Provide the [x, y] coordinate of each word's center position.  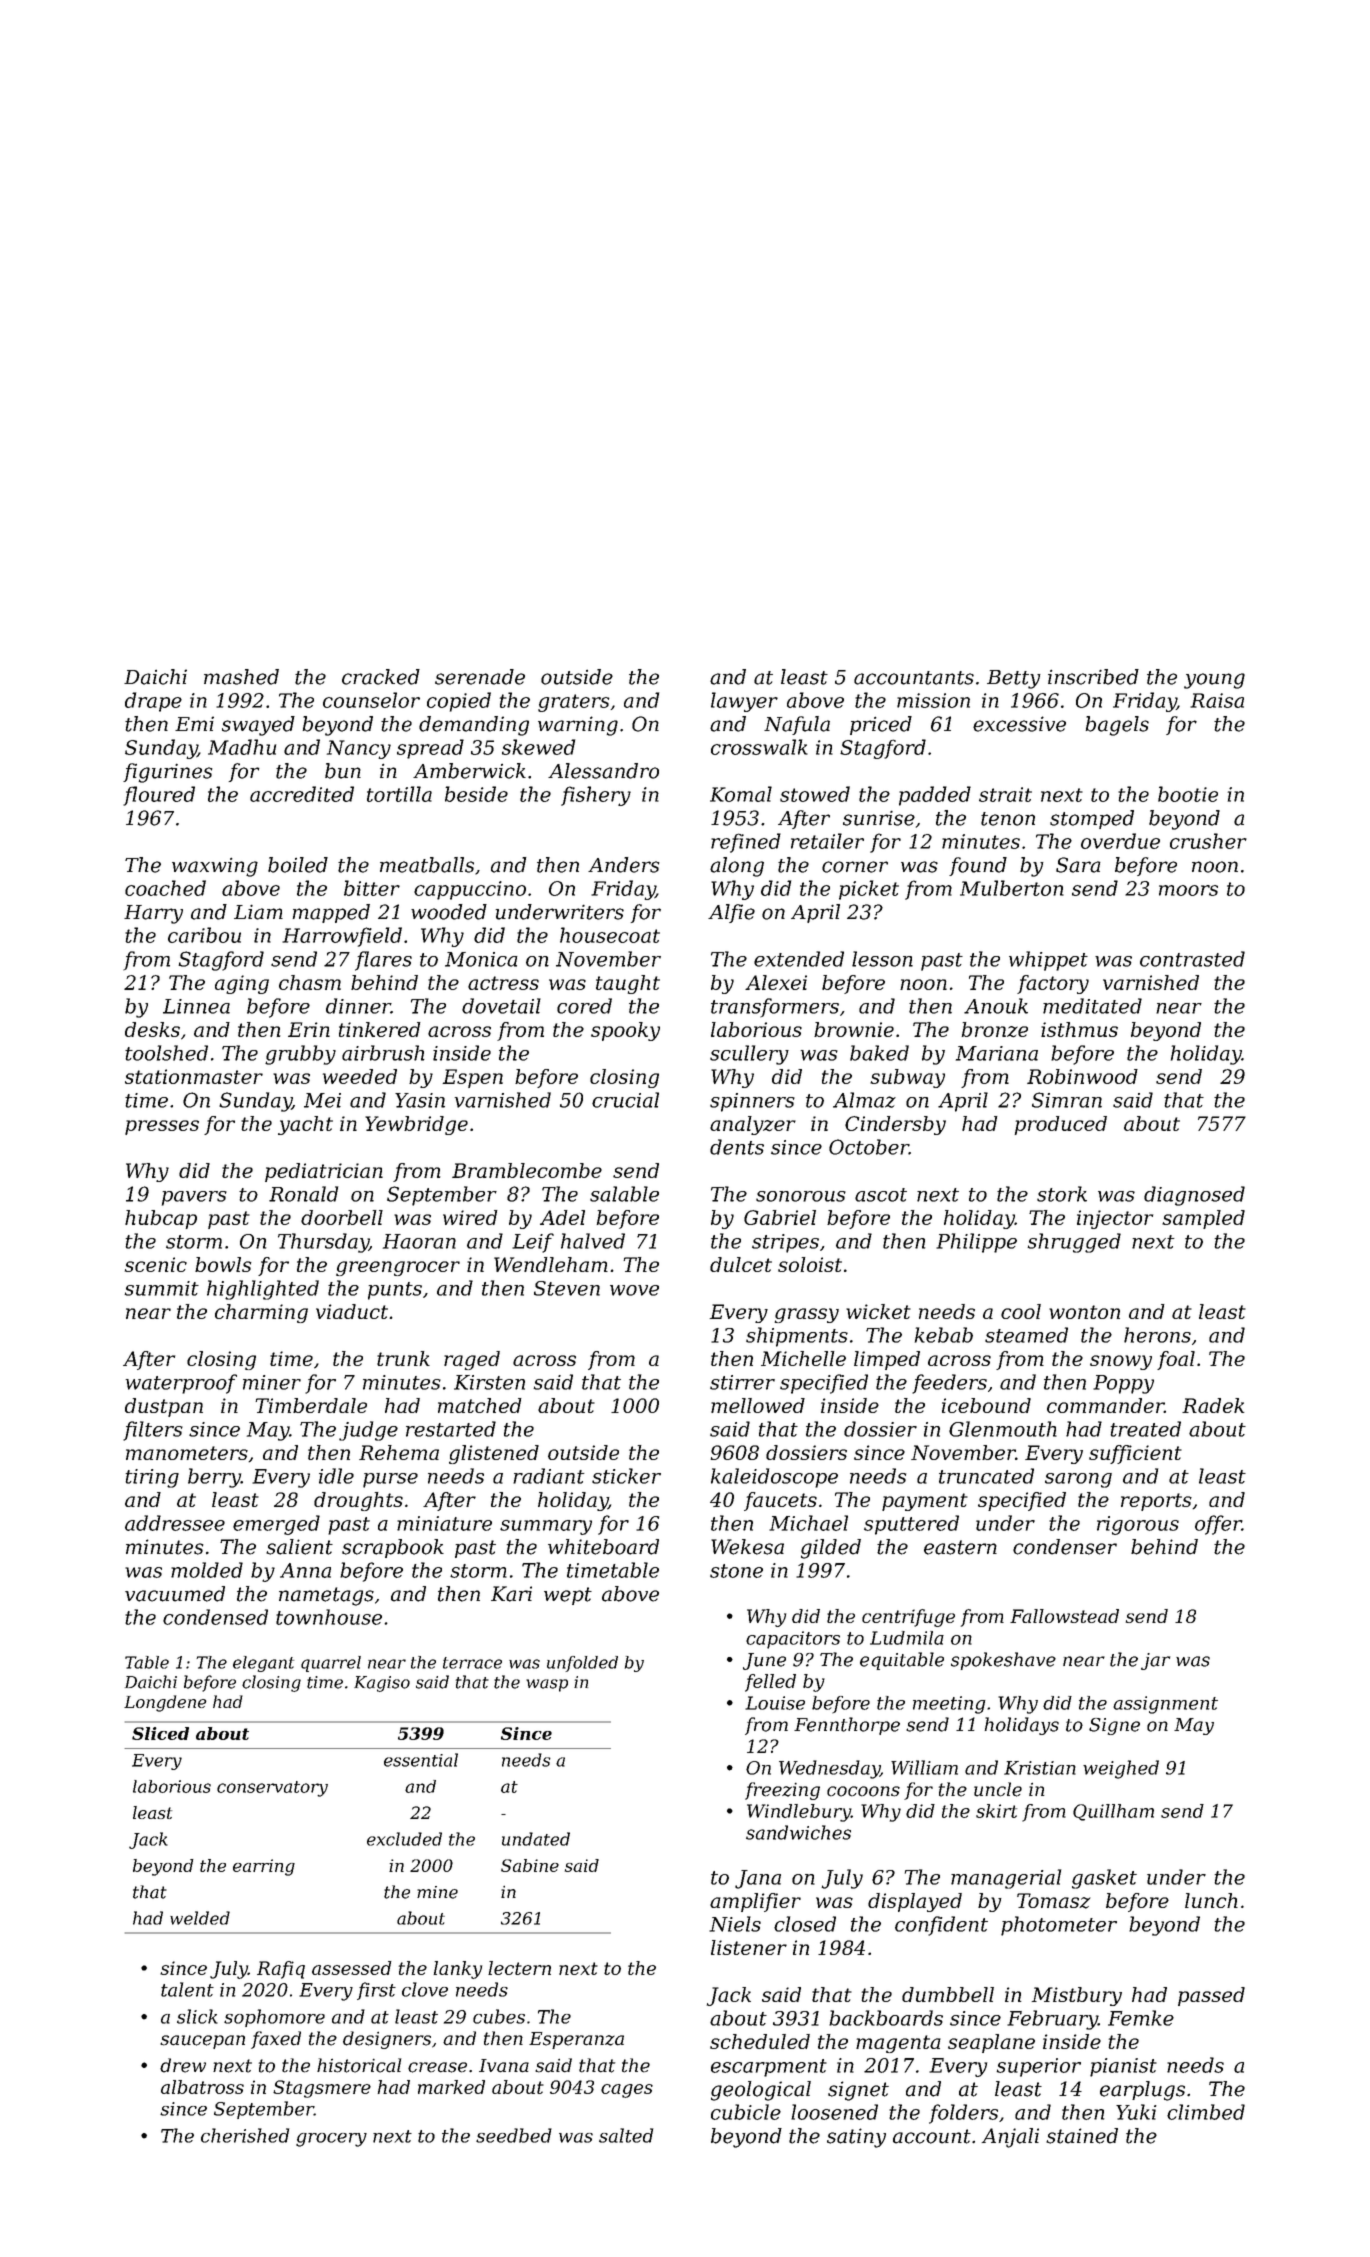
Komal [741, 794]
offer [1218, 1525]
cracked [381, 677]
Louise [775, 1703]
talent [187, 1989]
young [1214, 681]
